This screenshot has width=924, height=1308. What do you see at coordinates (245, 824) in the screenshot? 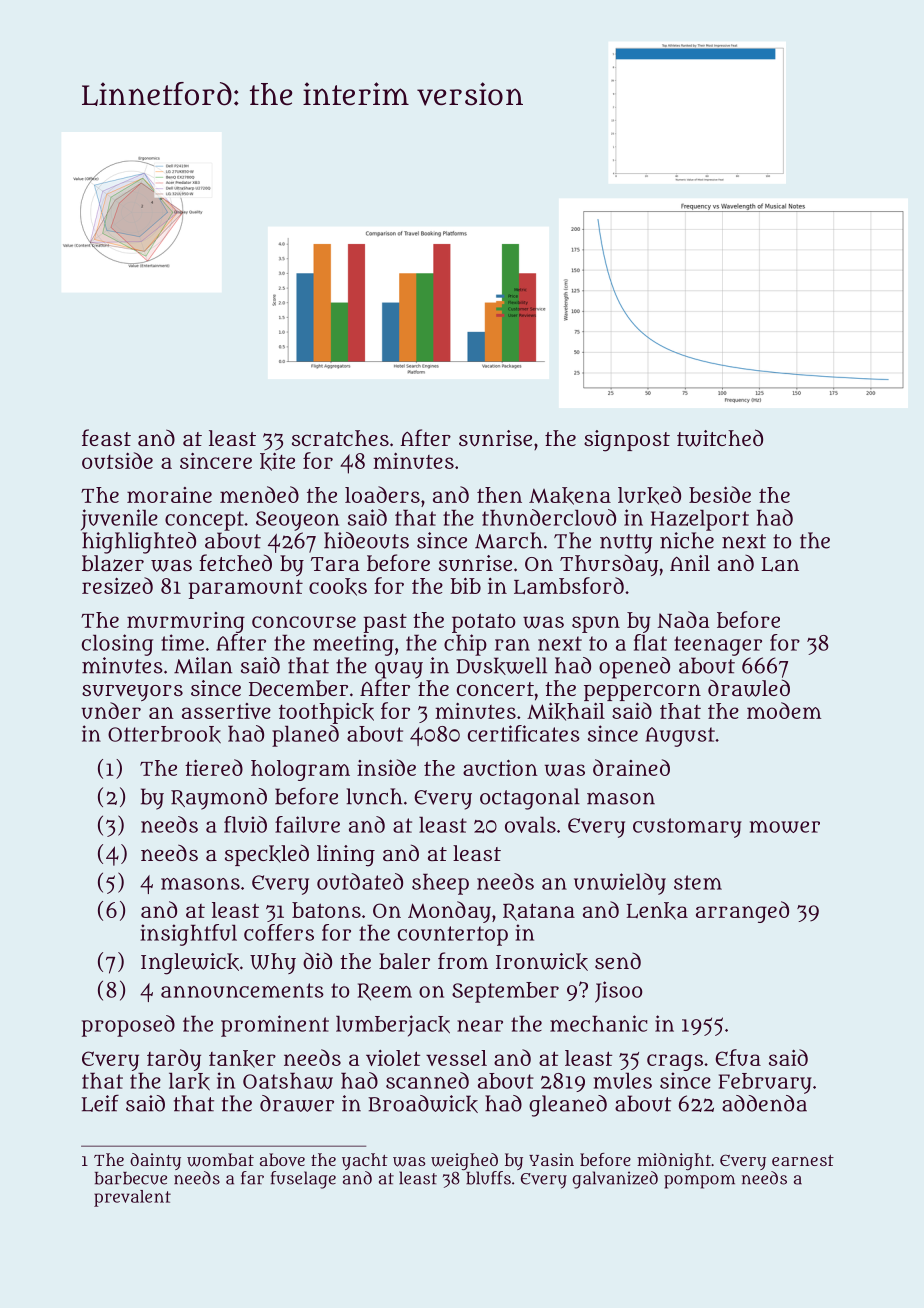
I see `fluid` at bounding box center [245, 824].
